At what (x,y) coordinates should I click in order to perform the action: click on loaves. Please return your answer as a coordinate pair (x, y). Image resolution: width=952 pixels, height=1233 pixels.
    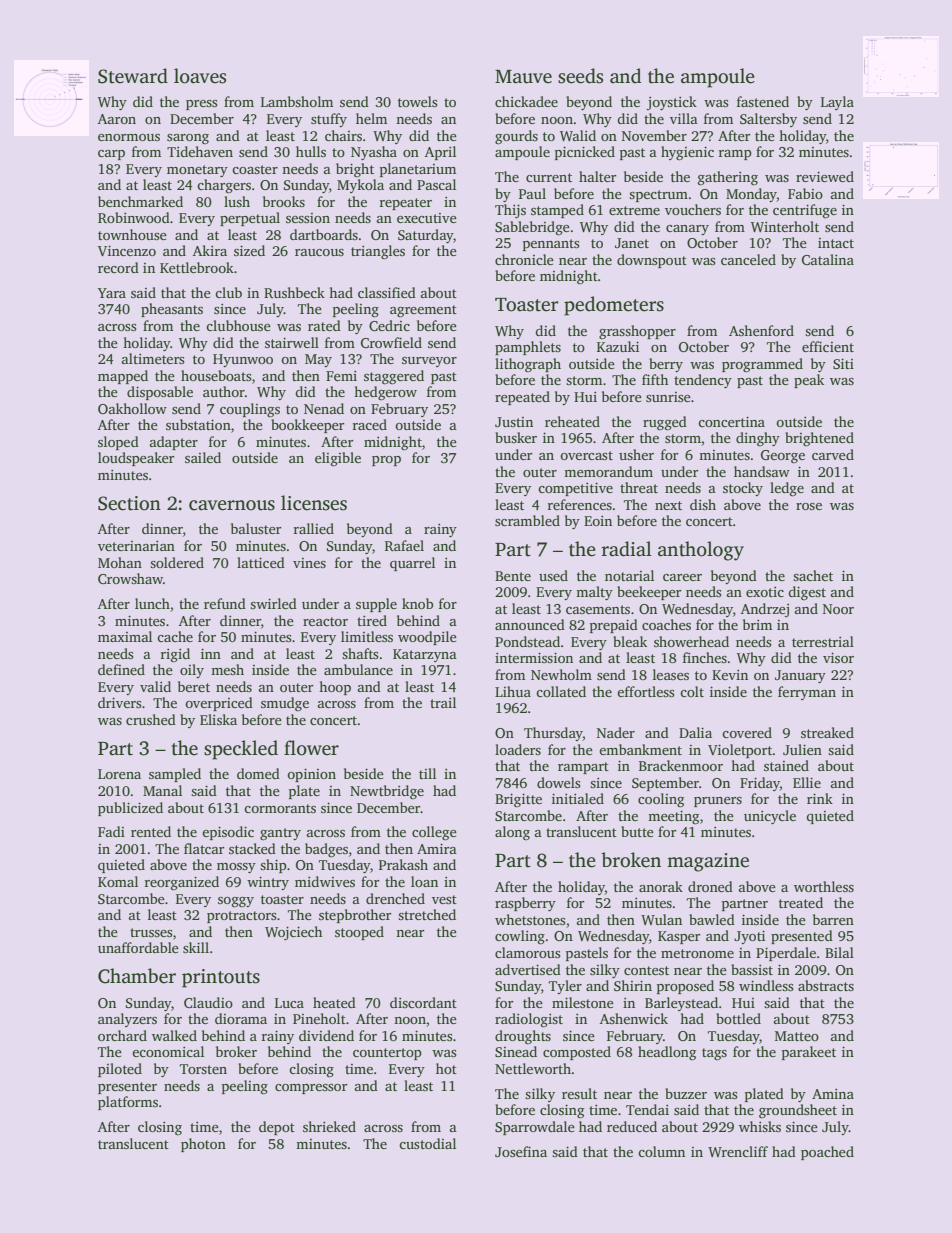
    Looking at the image, I should click on (200, 76).
